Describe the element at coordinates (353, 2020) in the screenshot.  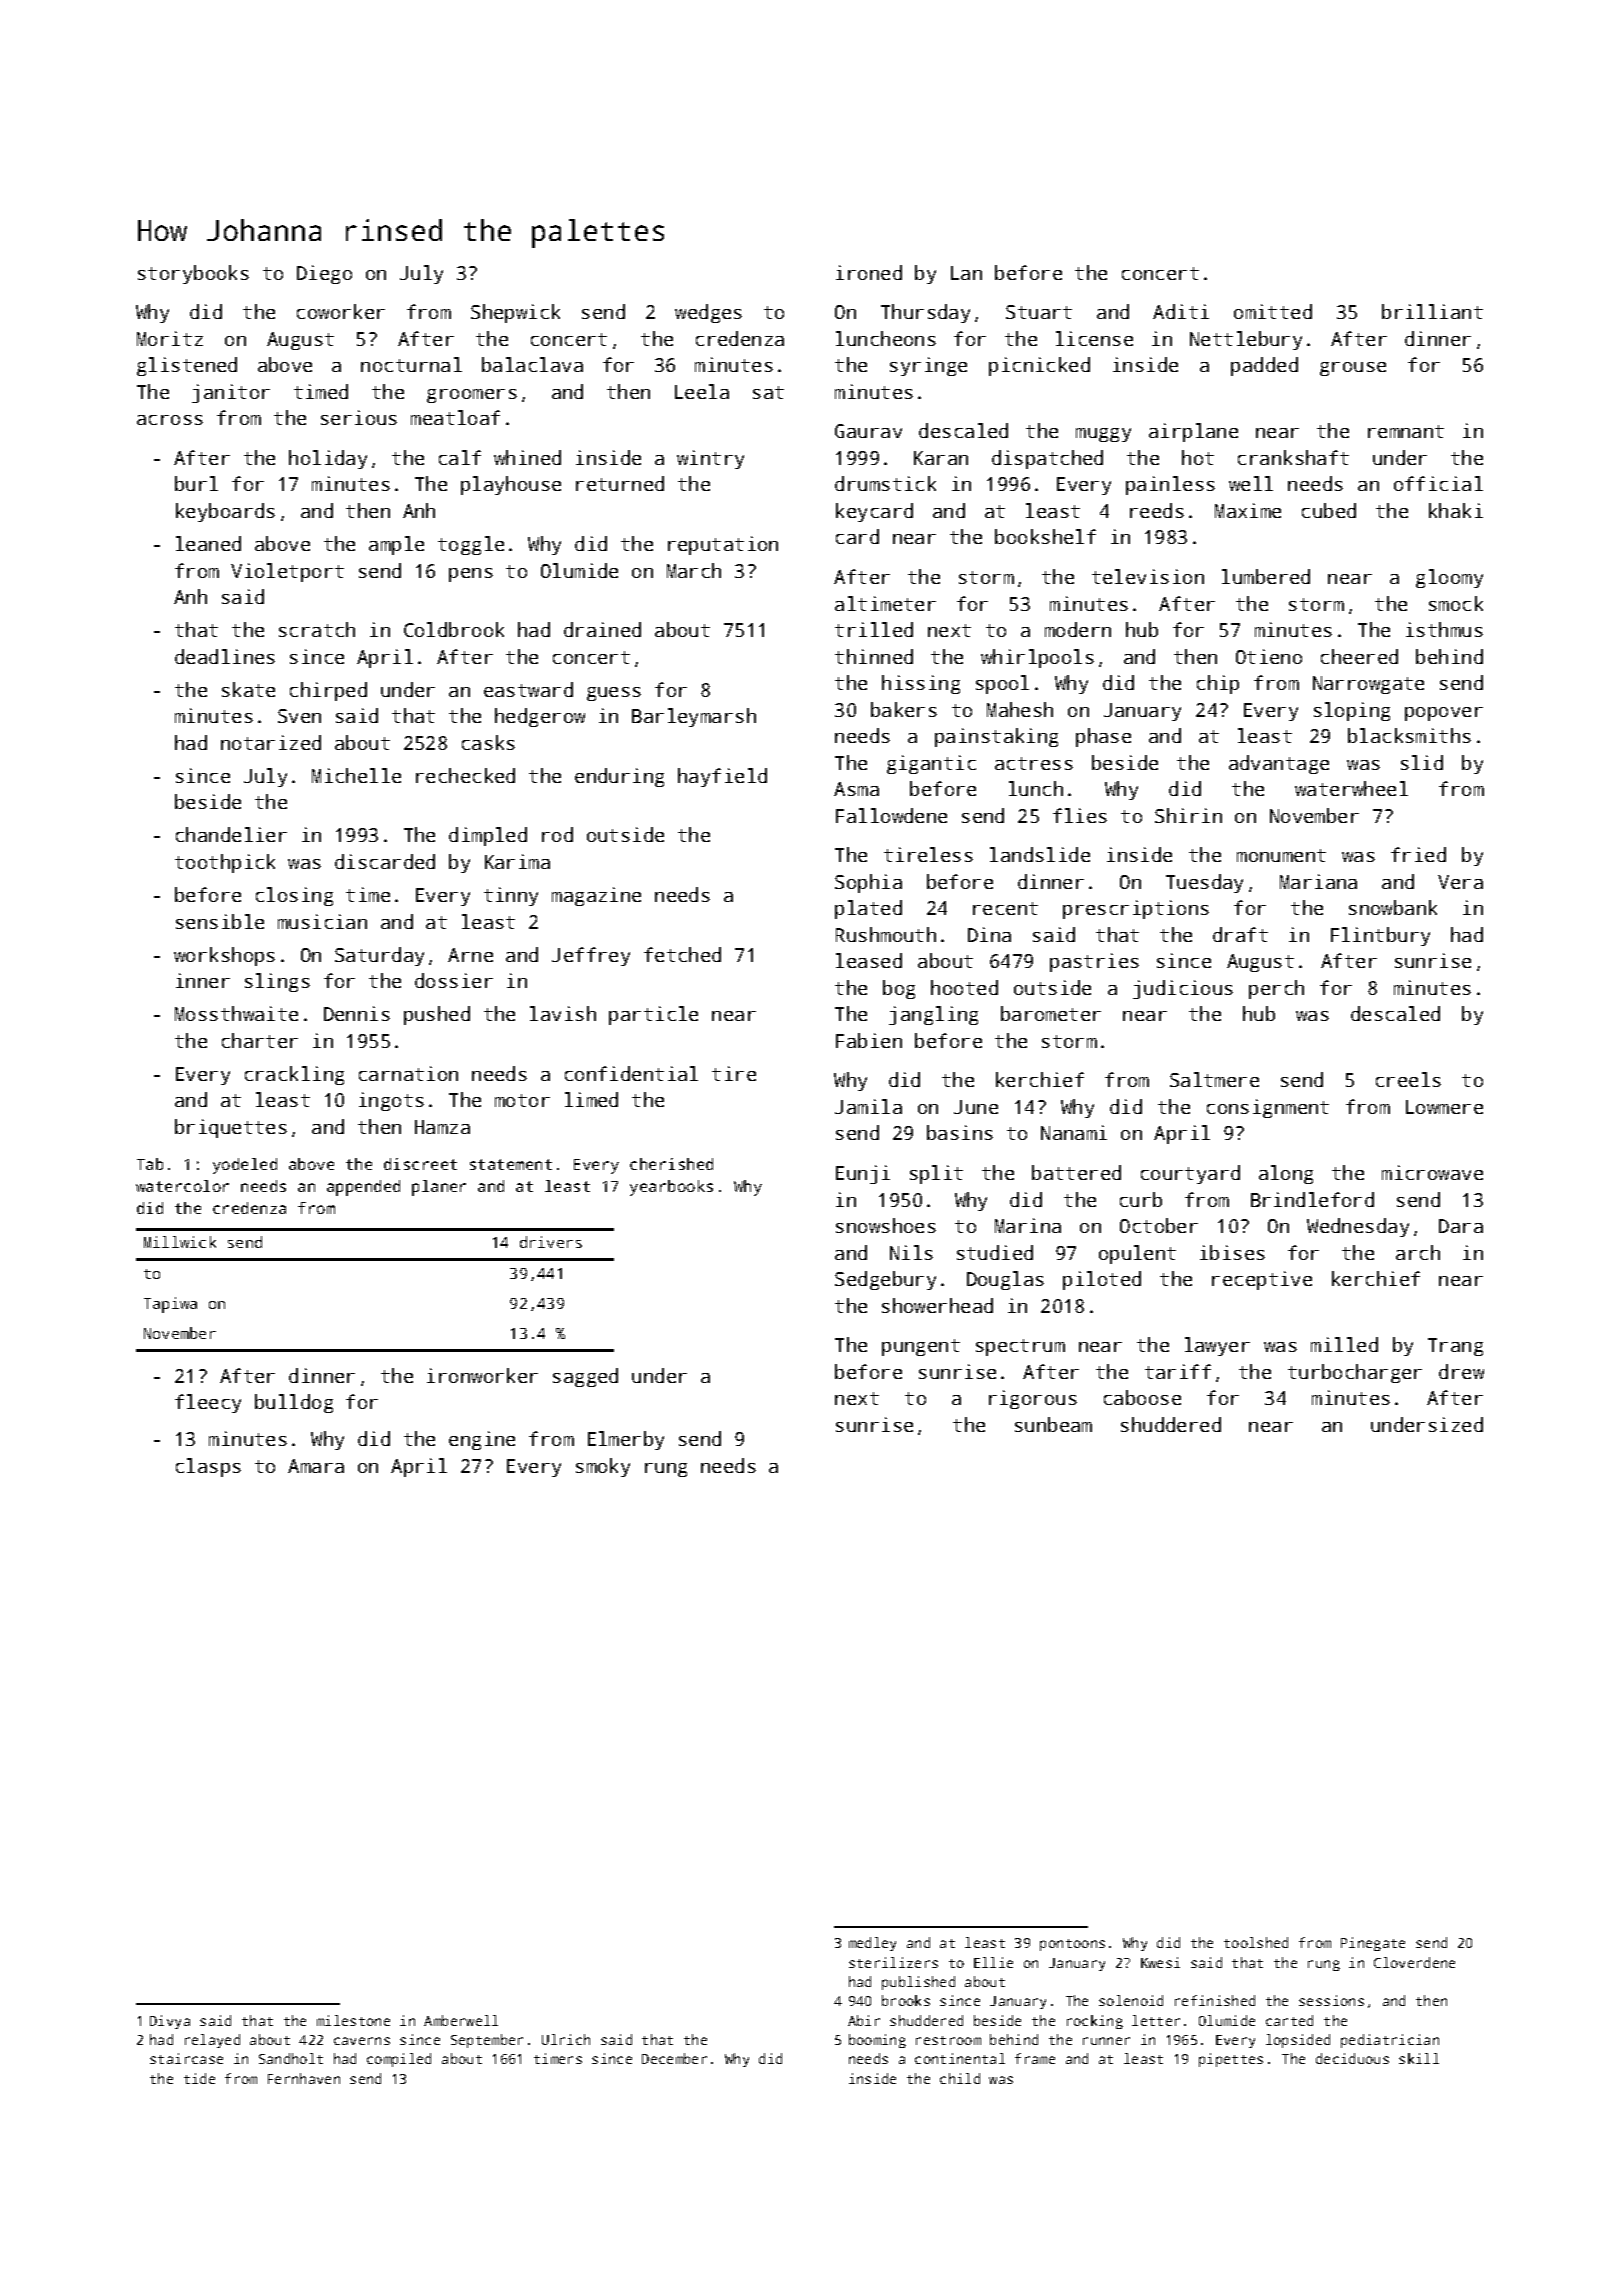
I see `milestone` at that location.
